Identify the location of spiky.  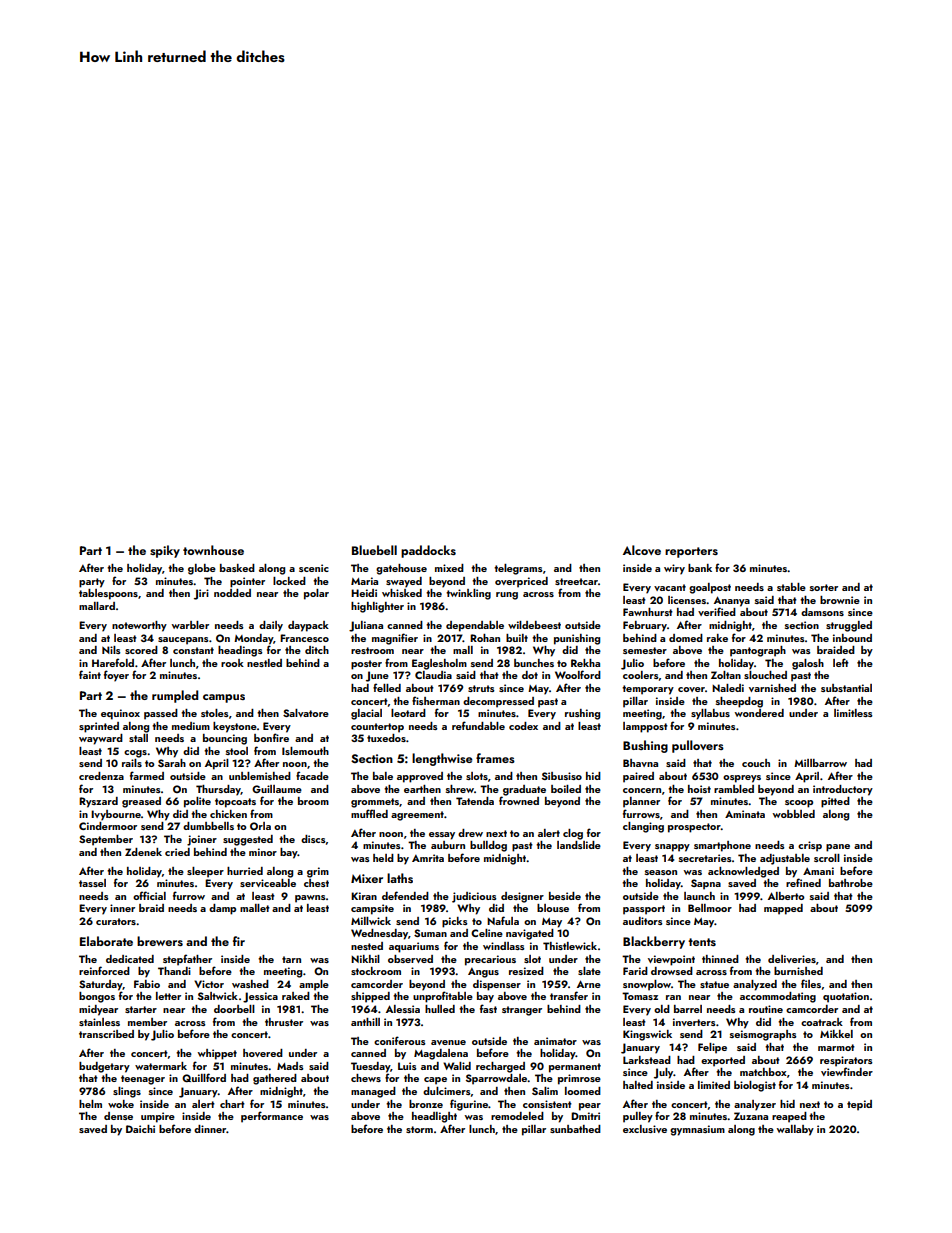
(165, 551).
